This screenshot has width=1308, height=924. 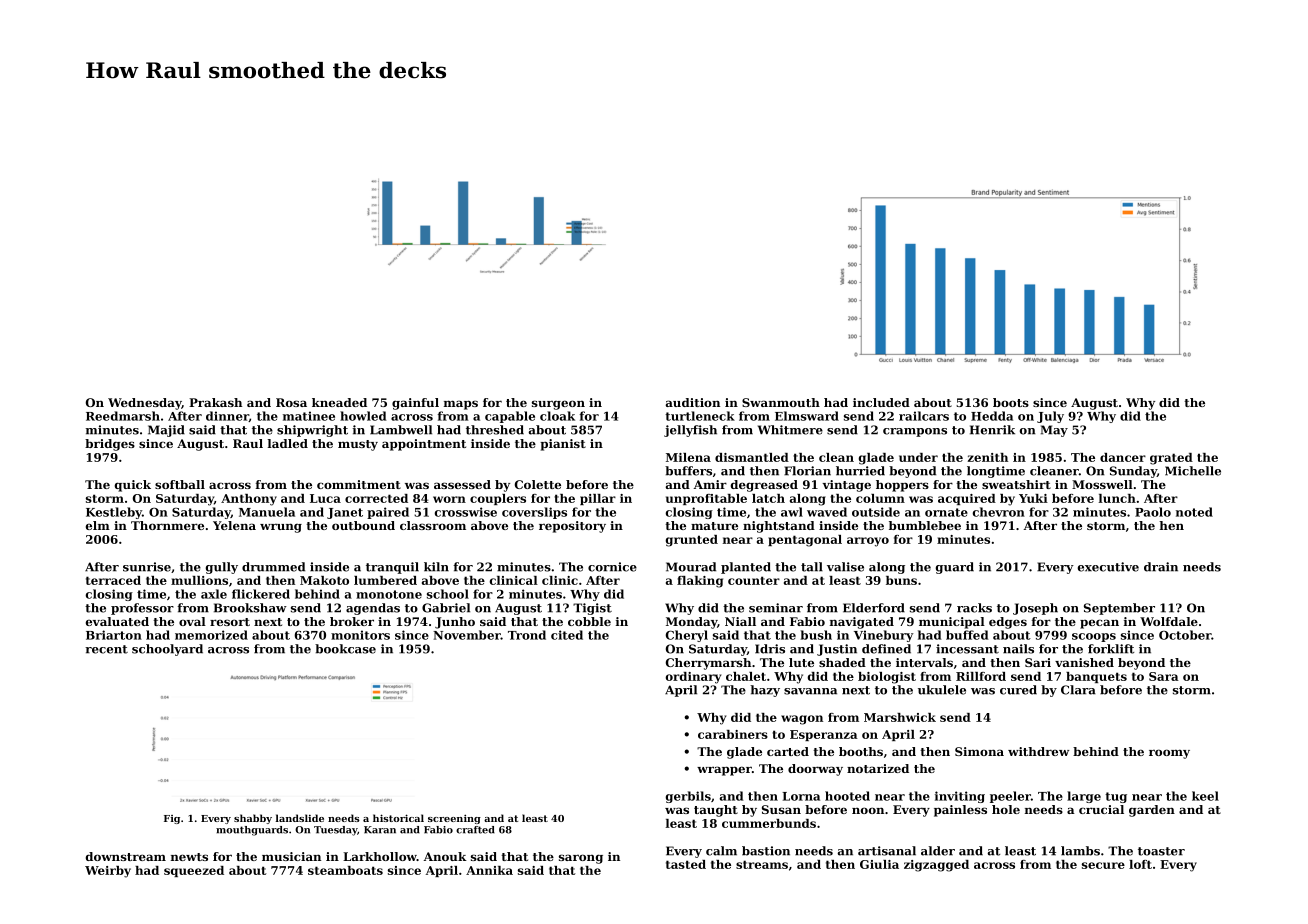 I want to click on bookcase, so click(x=345, y=649).
